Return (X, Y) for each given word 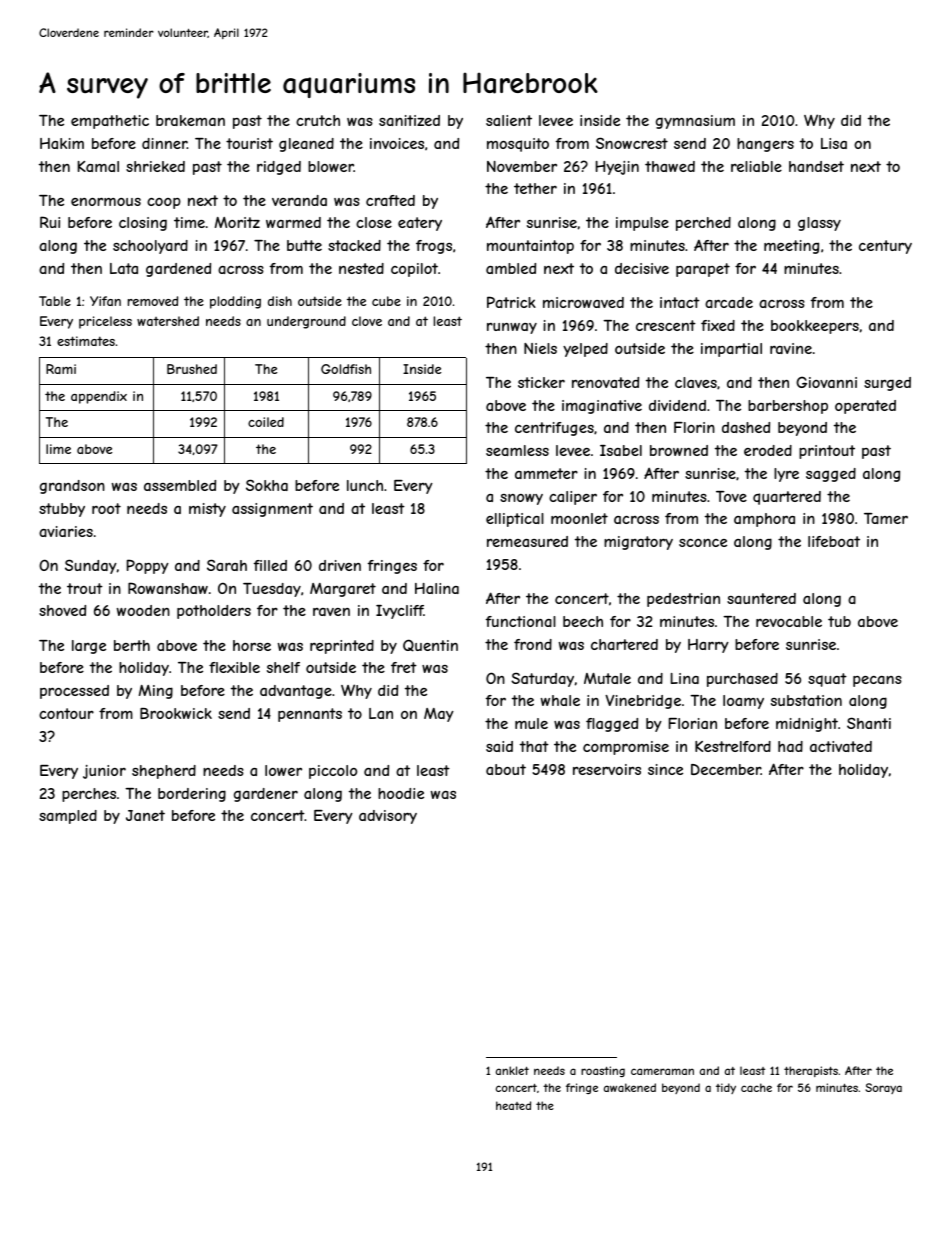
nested (361, 268)
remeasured (527, 541)
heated (513, 1105)
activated (841, 746)
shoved (62, 610)
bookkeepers (815, 327)
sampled (68, 817)
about (506, 769)
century (885, 247)
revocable (789, 621)
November (522, 166)
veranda (299, 200)
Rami (61, 369)
